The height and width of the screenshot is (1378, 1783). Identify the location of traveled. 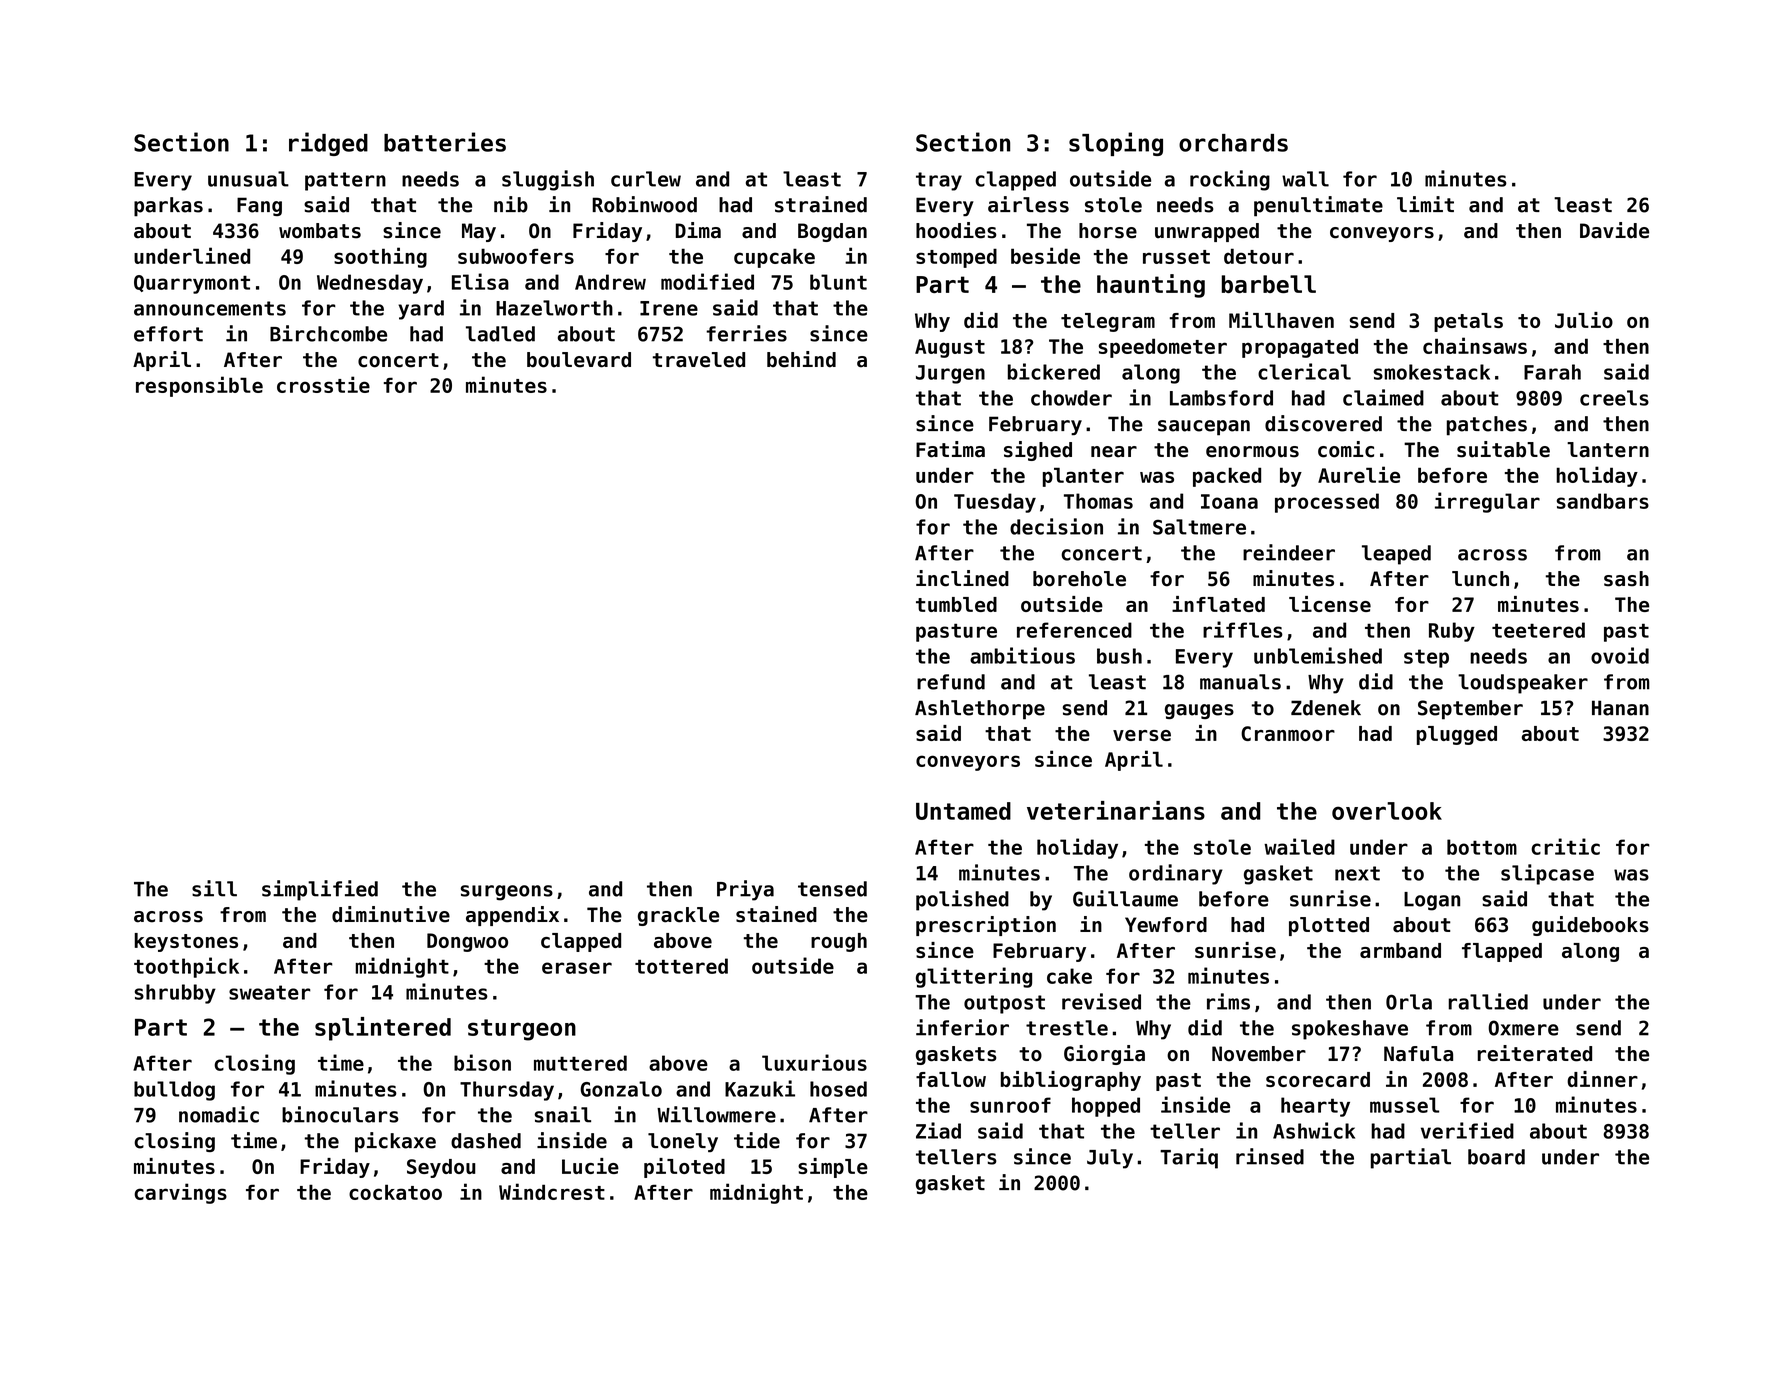
(699, 360).
